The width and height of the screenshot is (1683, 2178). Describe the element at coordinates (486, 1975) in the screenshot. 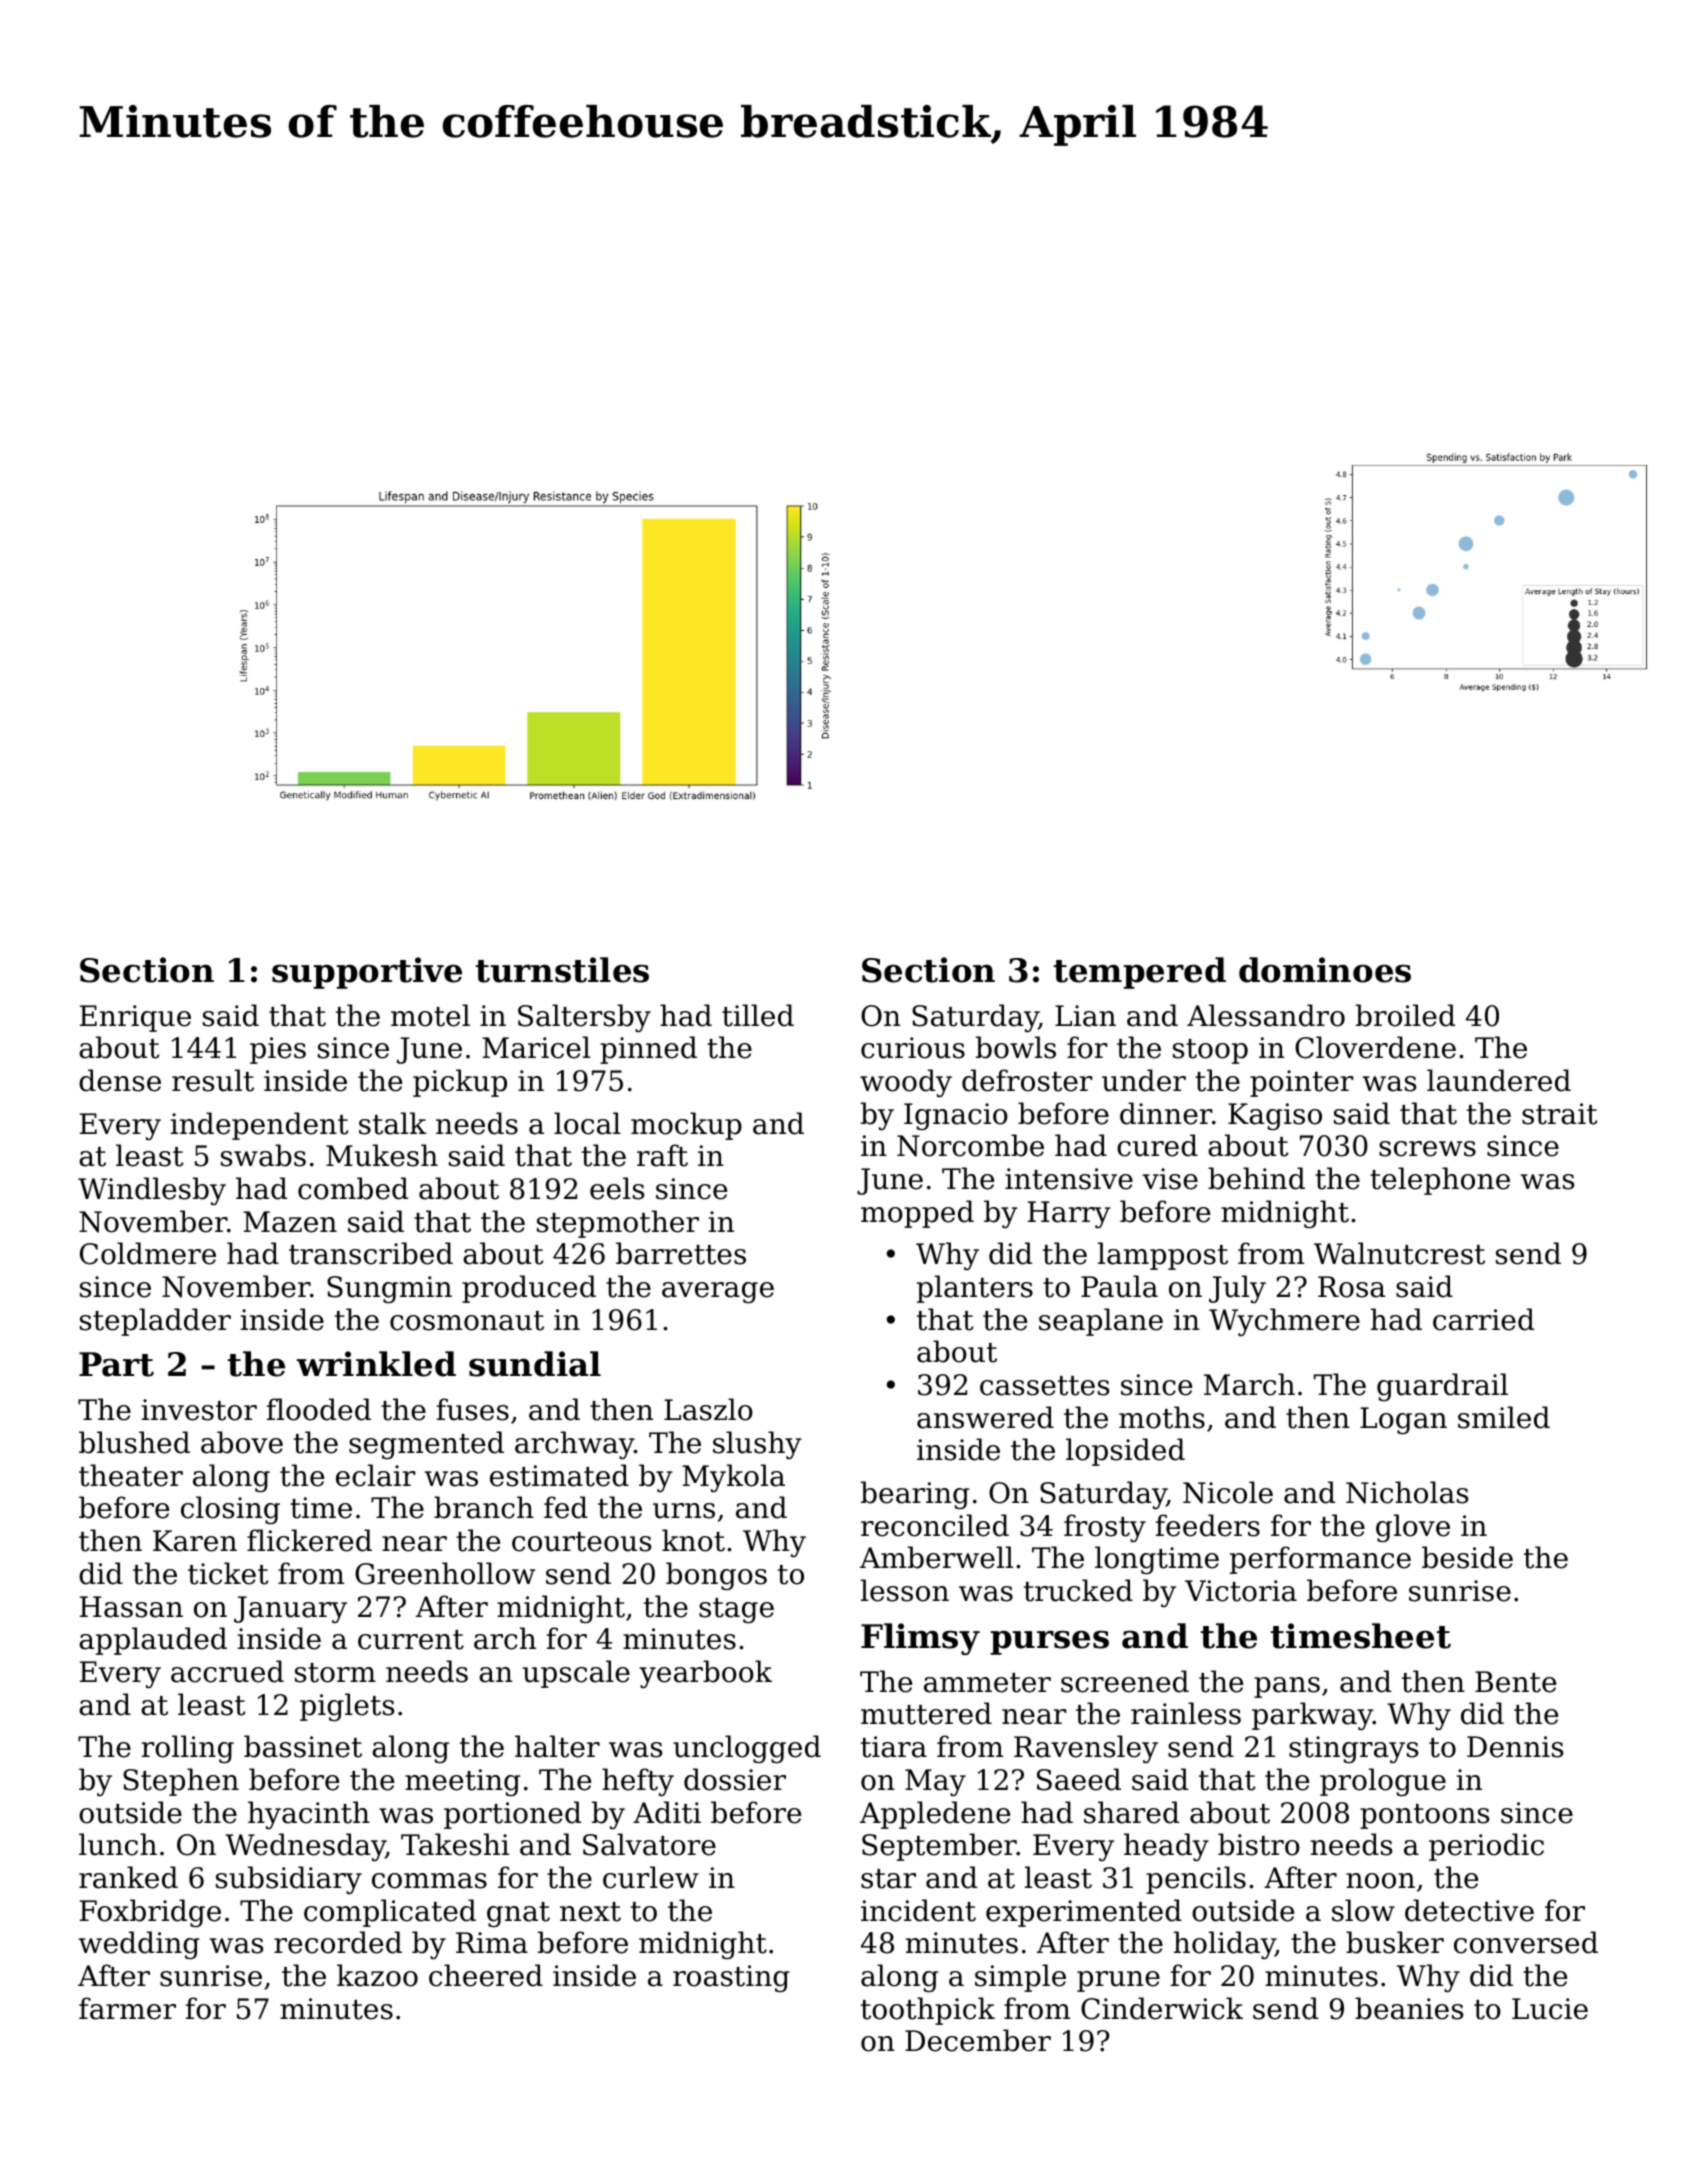

I see `cheered` at that location.
